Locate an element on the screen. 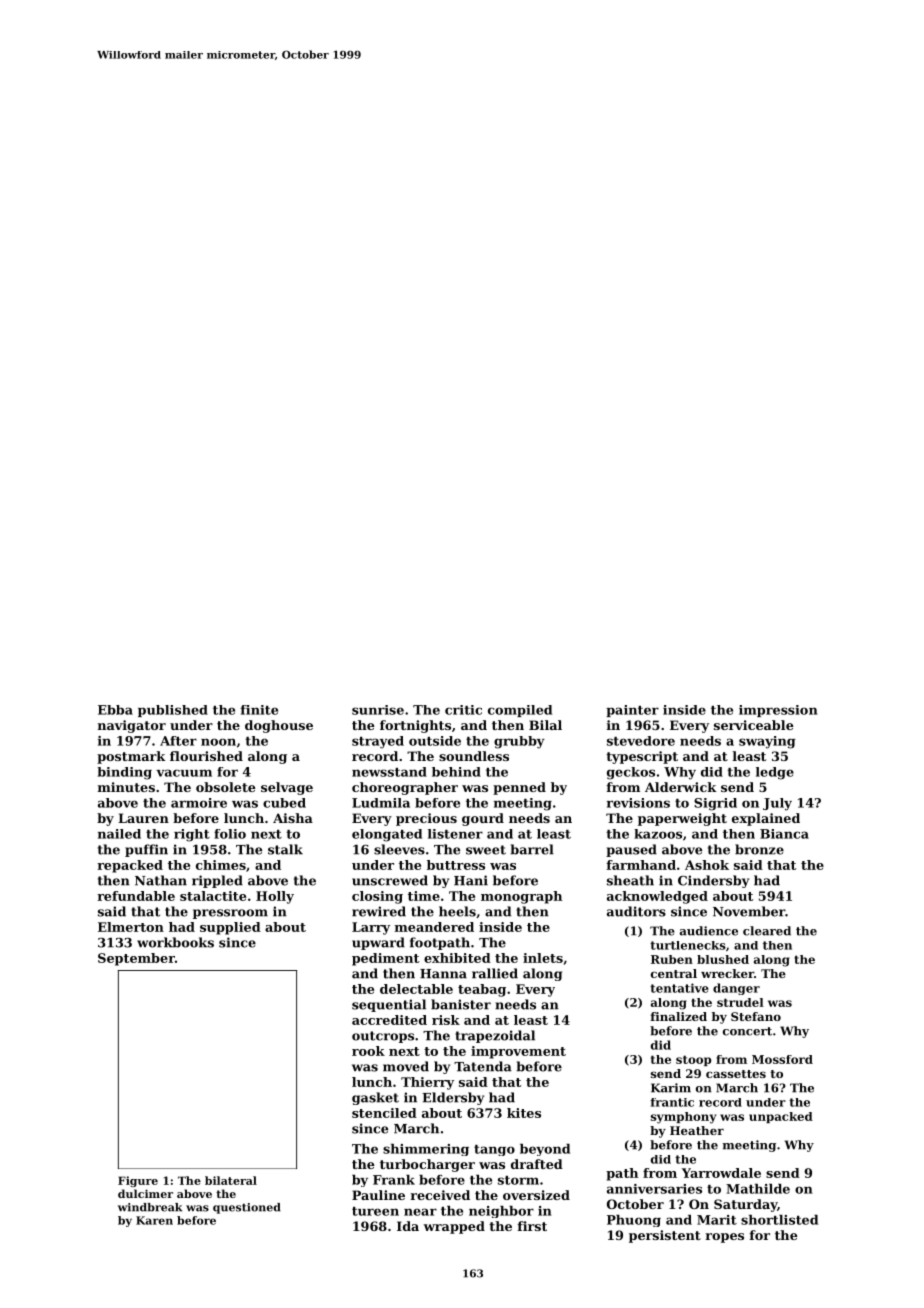 Image resolution: width=924 pixels, height=1308 pixels. Figure is located at coordinates (138, 1181).
